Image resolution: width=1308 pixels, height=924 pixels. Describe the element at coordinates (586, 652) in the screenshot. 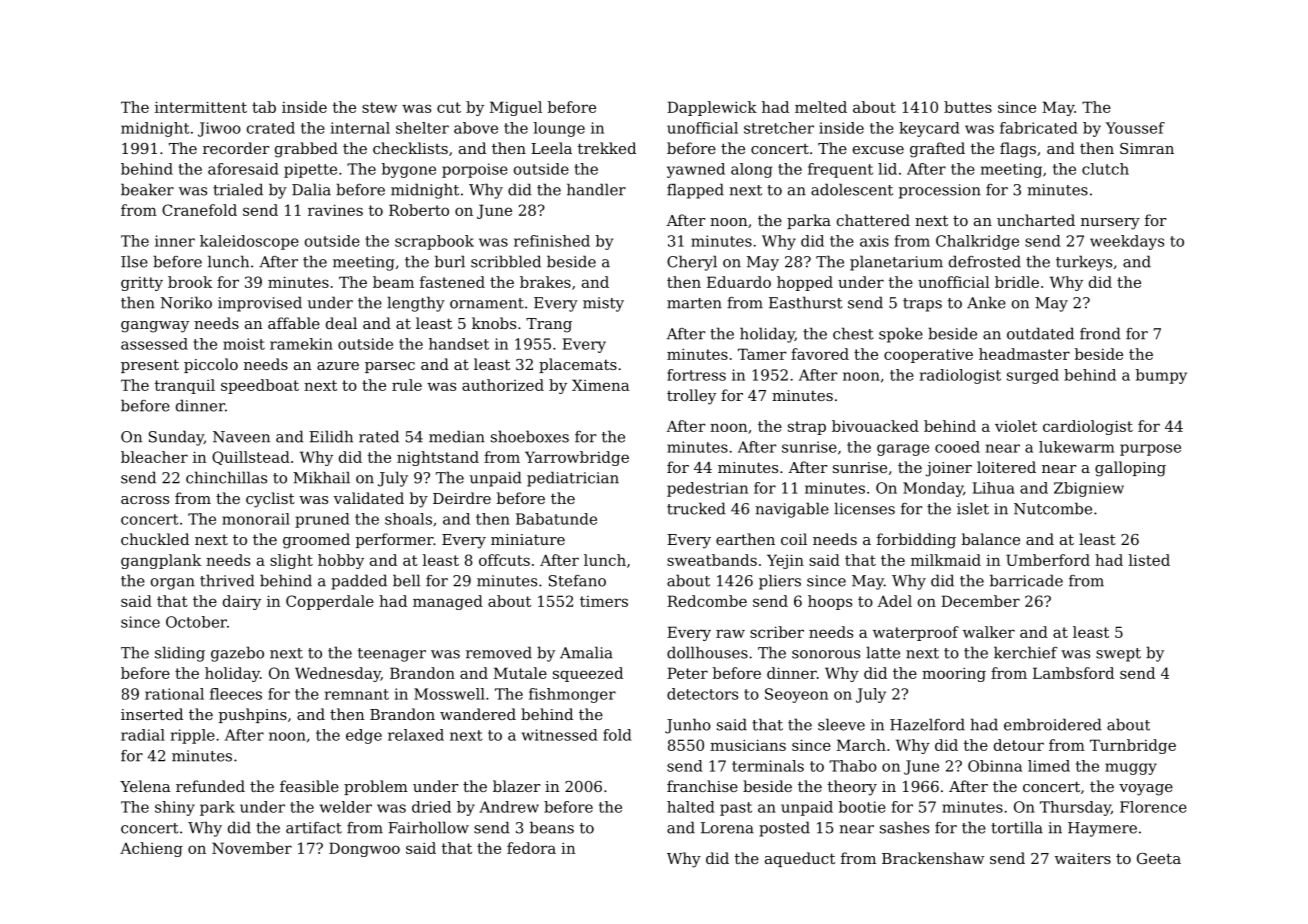

I see `Amalia` at that location.
